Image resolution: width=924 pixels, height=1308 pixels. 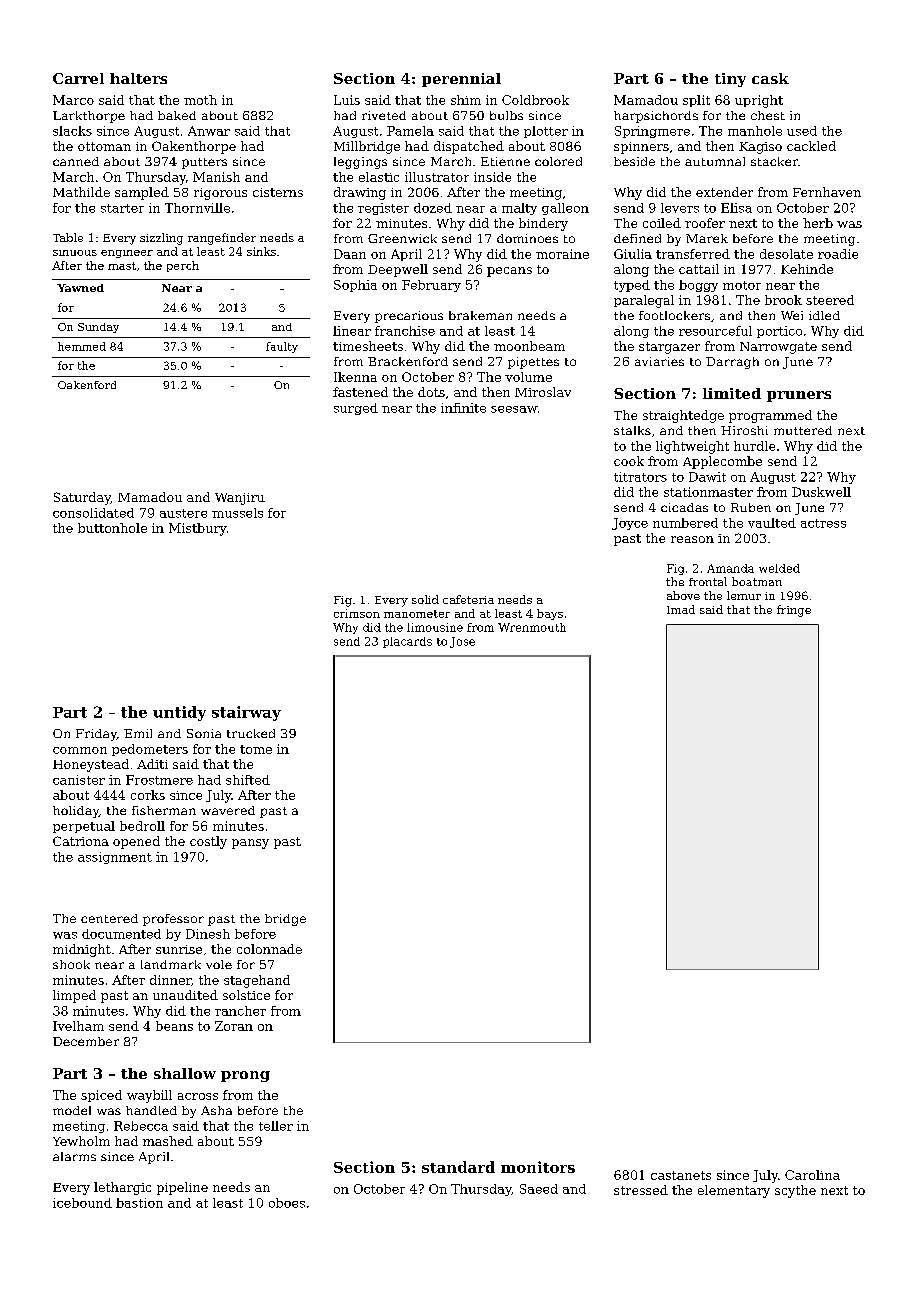 I want to click on fringe, so click(x=794, y=611).
